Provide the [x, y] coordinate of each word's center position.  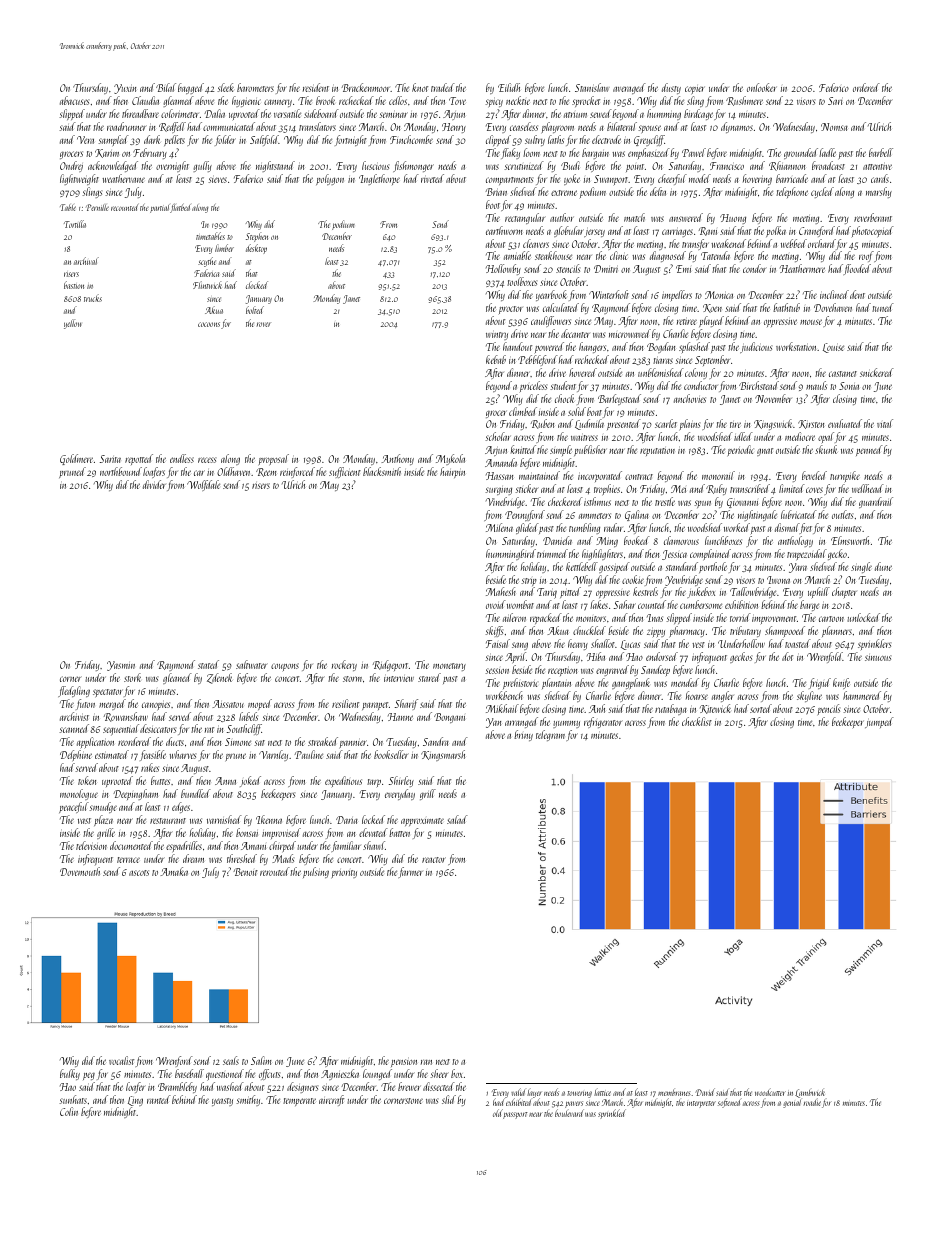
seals [231, 1060]
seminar [393, 114]
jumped [879, 722]
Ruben [542, 424]
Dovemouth [80, 871]
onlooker [762, 87]
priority [344, 874]
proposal [274, 459]
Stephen [257, 237]
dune [883, 566]
